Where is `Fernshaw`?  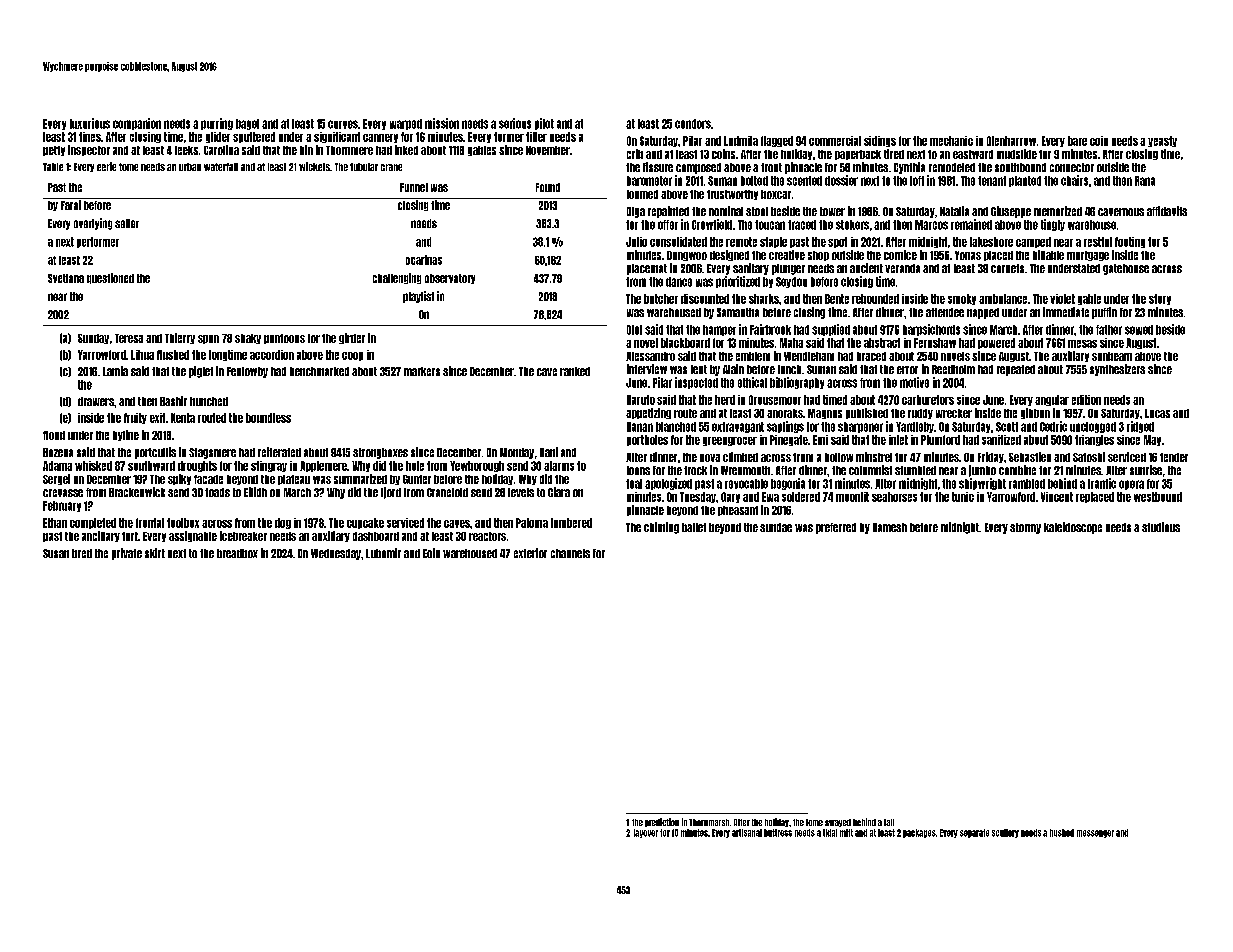 Fernshaw is located at coordinates (935, 343).
